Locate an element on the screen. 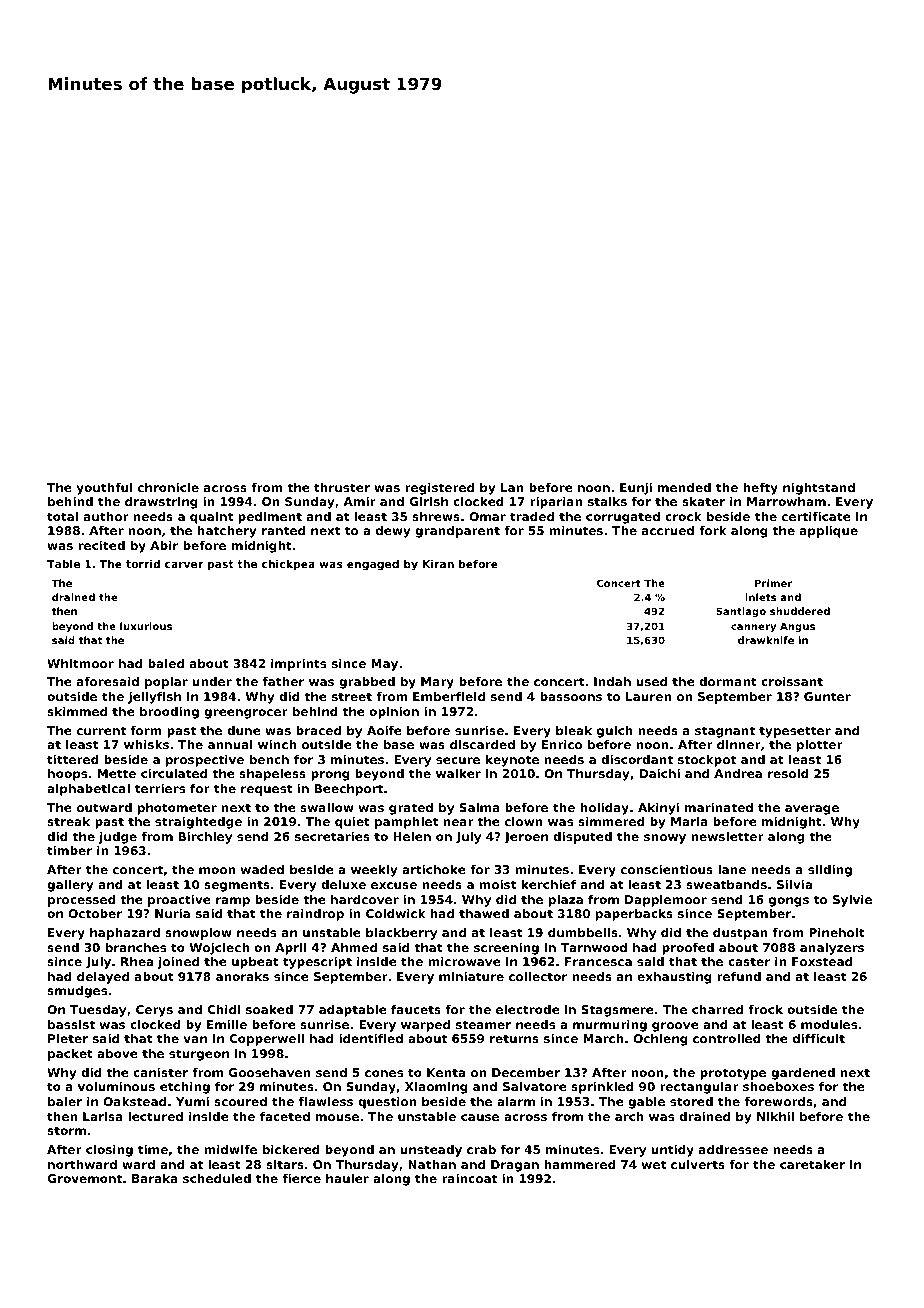  imprints is located at coordinates (298, 665).
